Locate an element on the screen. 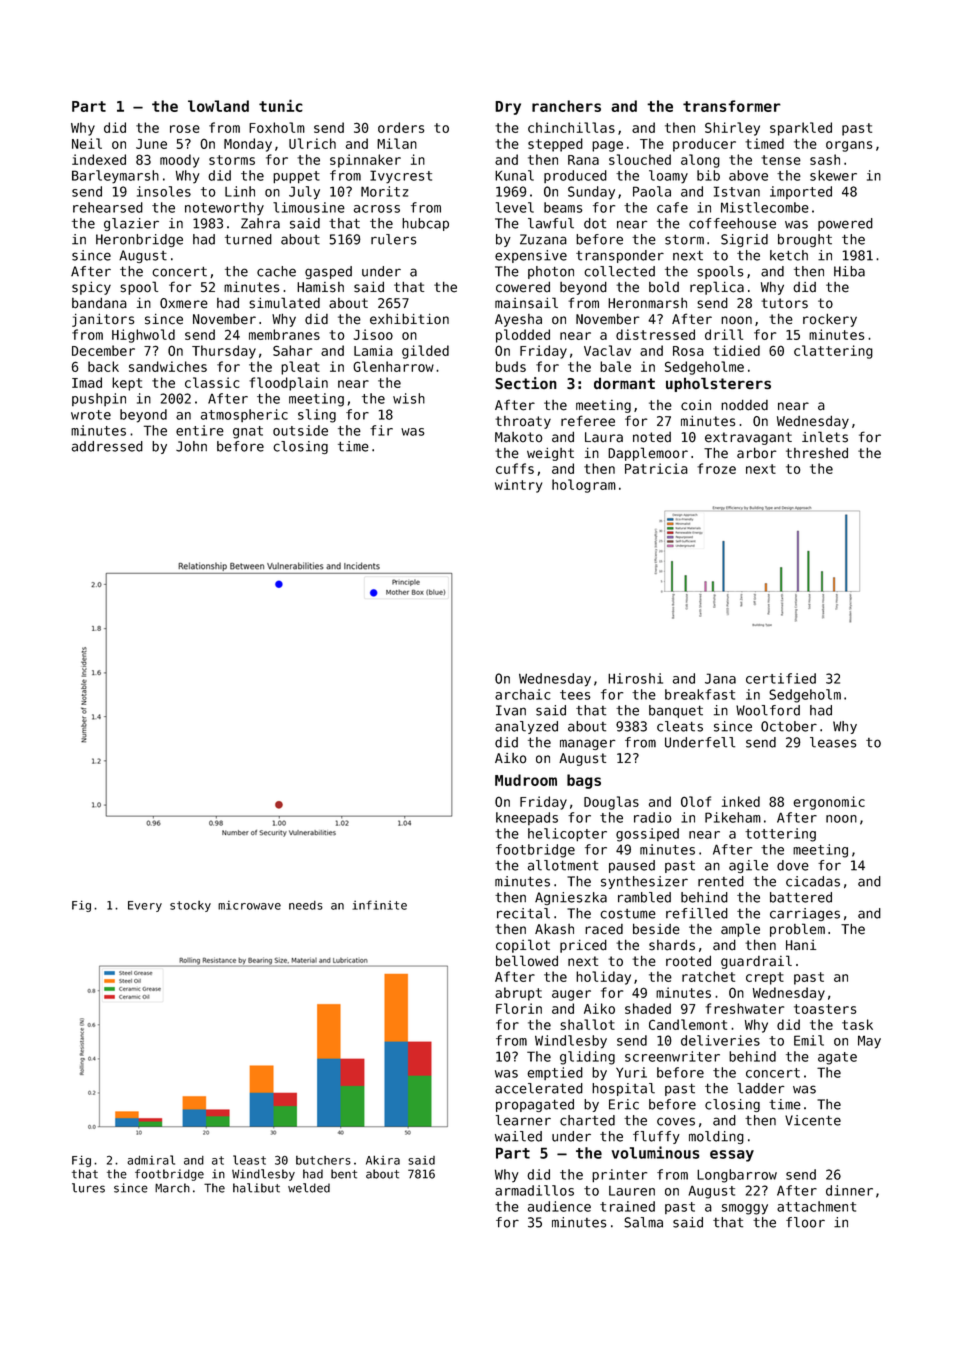  accelerated is located at coordinates (539, 1088).
